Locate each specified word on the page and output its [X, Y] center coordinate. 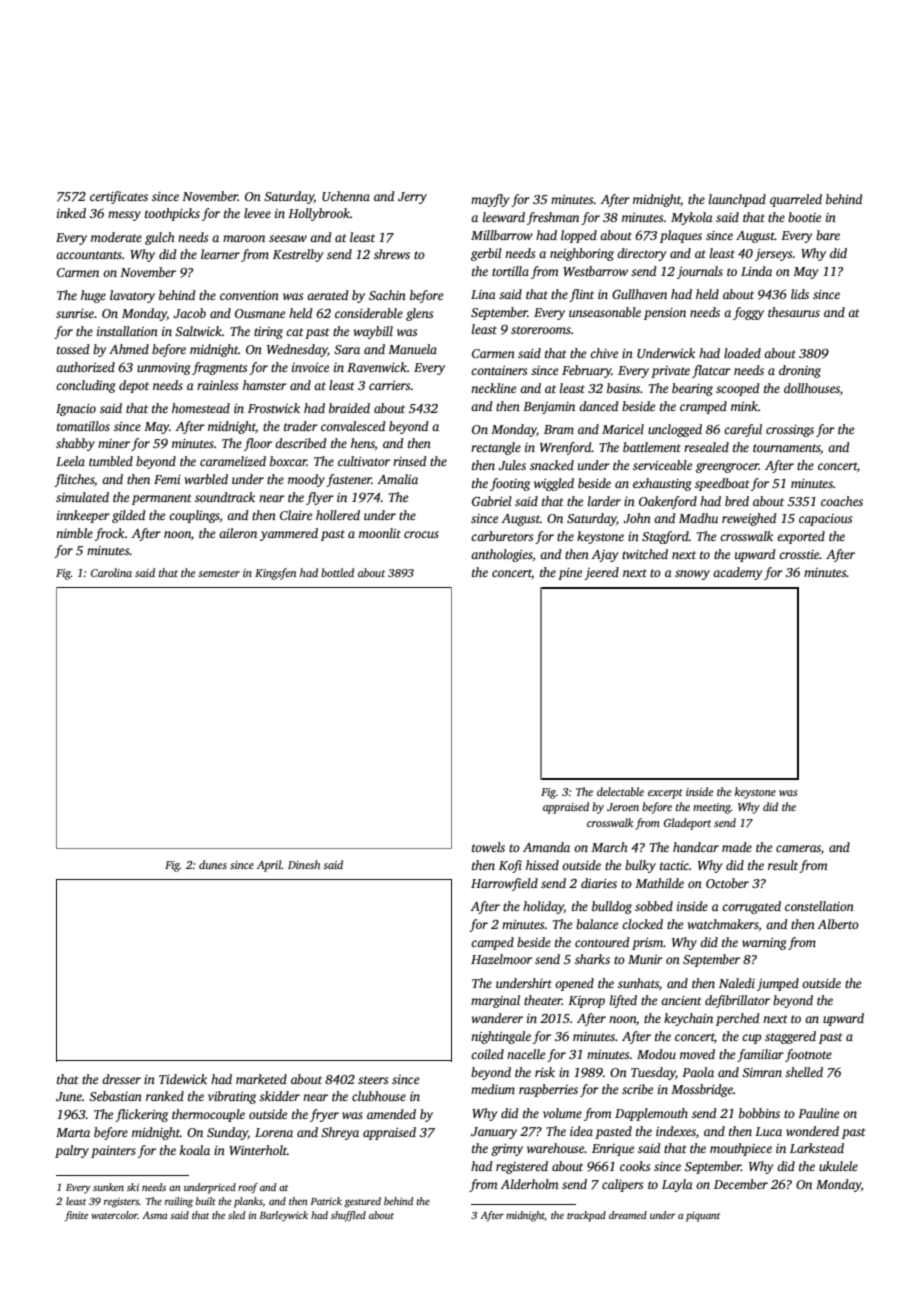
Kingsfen [275, 574]
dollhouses [812, 388]
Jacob [189, 313]
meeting [712, 808]
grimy [507, 1150]
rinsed [410, 461]
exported [801, 537]
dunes [213, 864]
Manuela [412, 349]
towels [488, 847]
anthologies [502, 555]
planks [248, 1202]
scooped [738, 389]
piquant [703, 1216]
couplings [194, 516]
